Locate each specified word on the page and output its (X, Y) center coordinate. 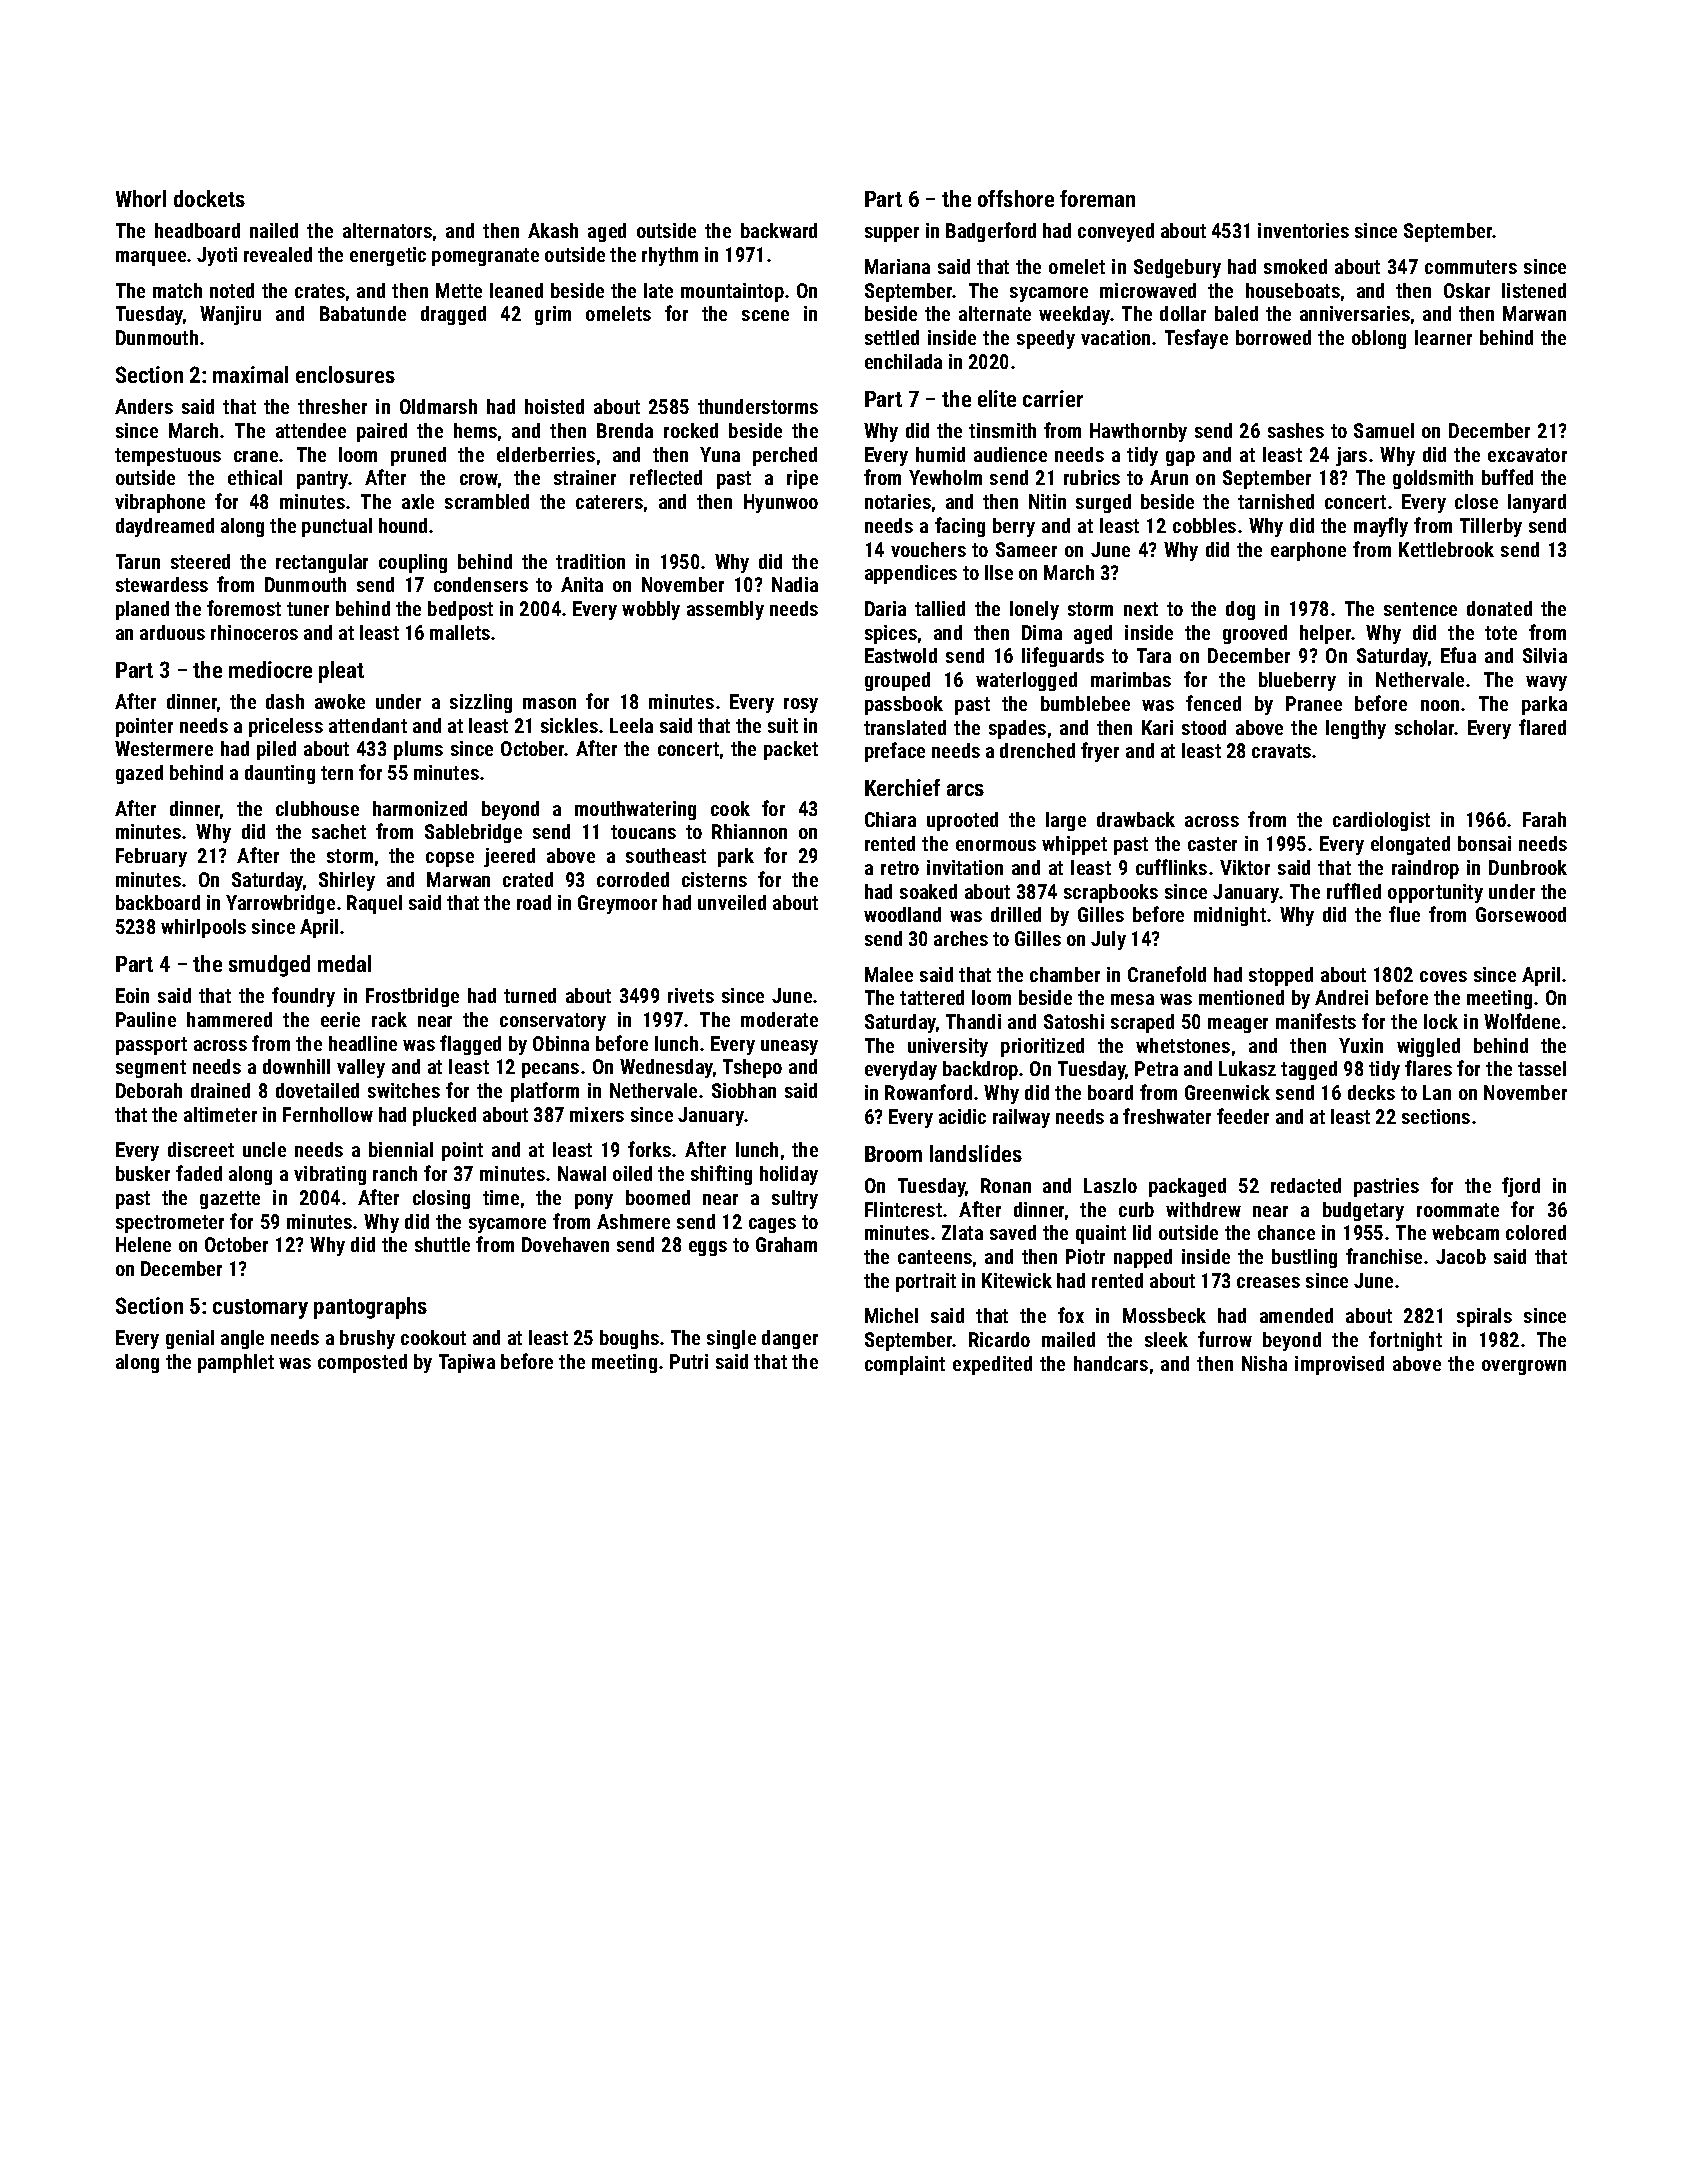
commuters (1471, 267)
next (1141, 609)
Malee (889, 974)
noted (232, 290)
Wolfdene (1522, 1021)
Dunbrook (1528, 867)
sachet (339, 831)
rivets (691, 995)
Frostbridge (412, 997)
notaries (898, 501)
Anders (144, 406)
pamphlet (236, 1363)
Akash (553, 230)
